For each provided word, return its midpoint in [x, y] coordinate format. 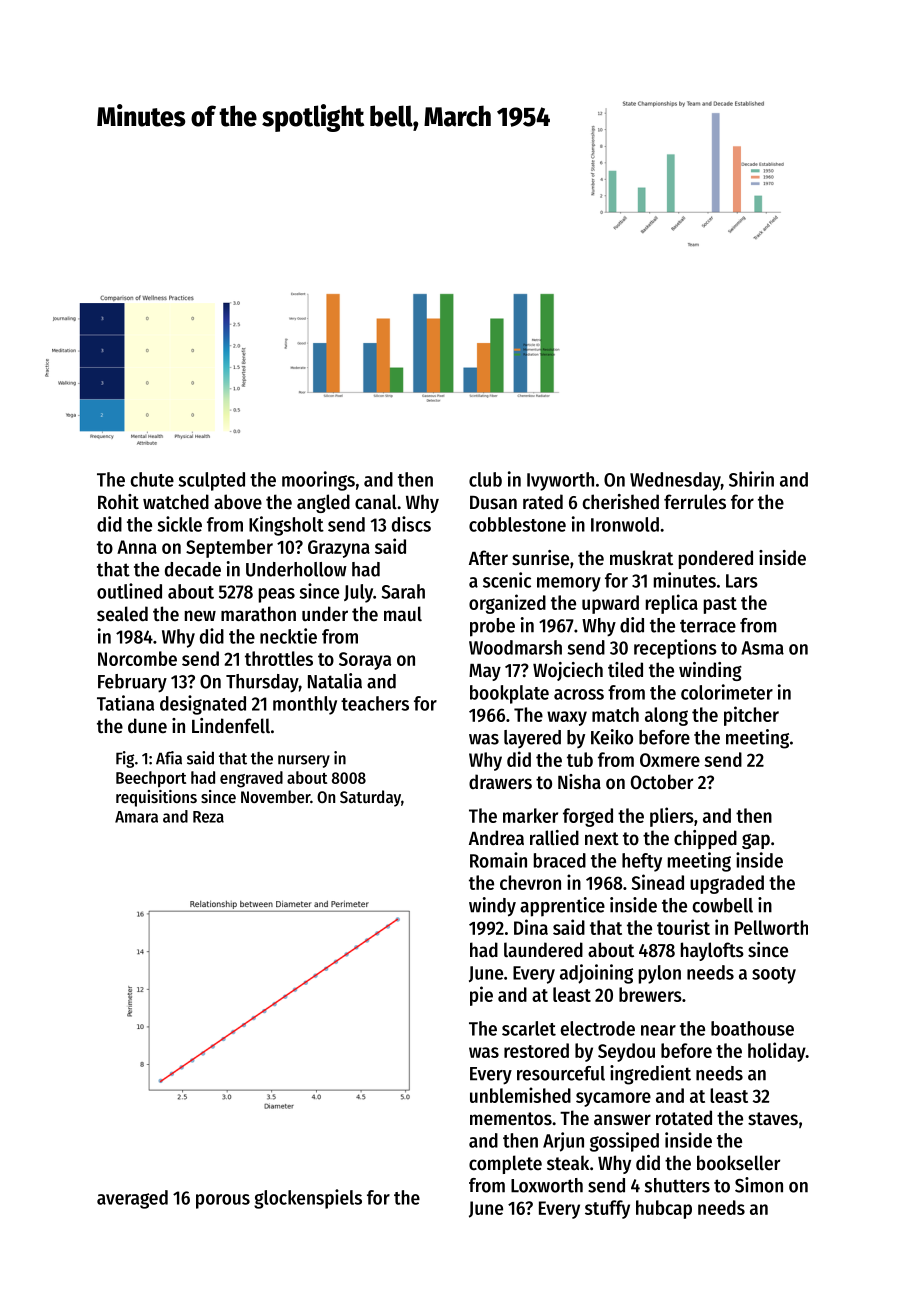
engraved [251, 779]
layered [532, 739]
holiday [777, 1052]
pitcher [751, 716]
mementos [511, 1119]
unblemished [520, 1095]
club [485, 479]
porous [223, 1201]
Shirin [751, 479]
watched [176, 502]
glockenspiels [308, 1199]
